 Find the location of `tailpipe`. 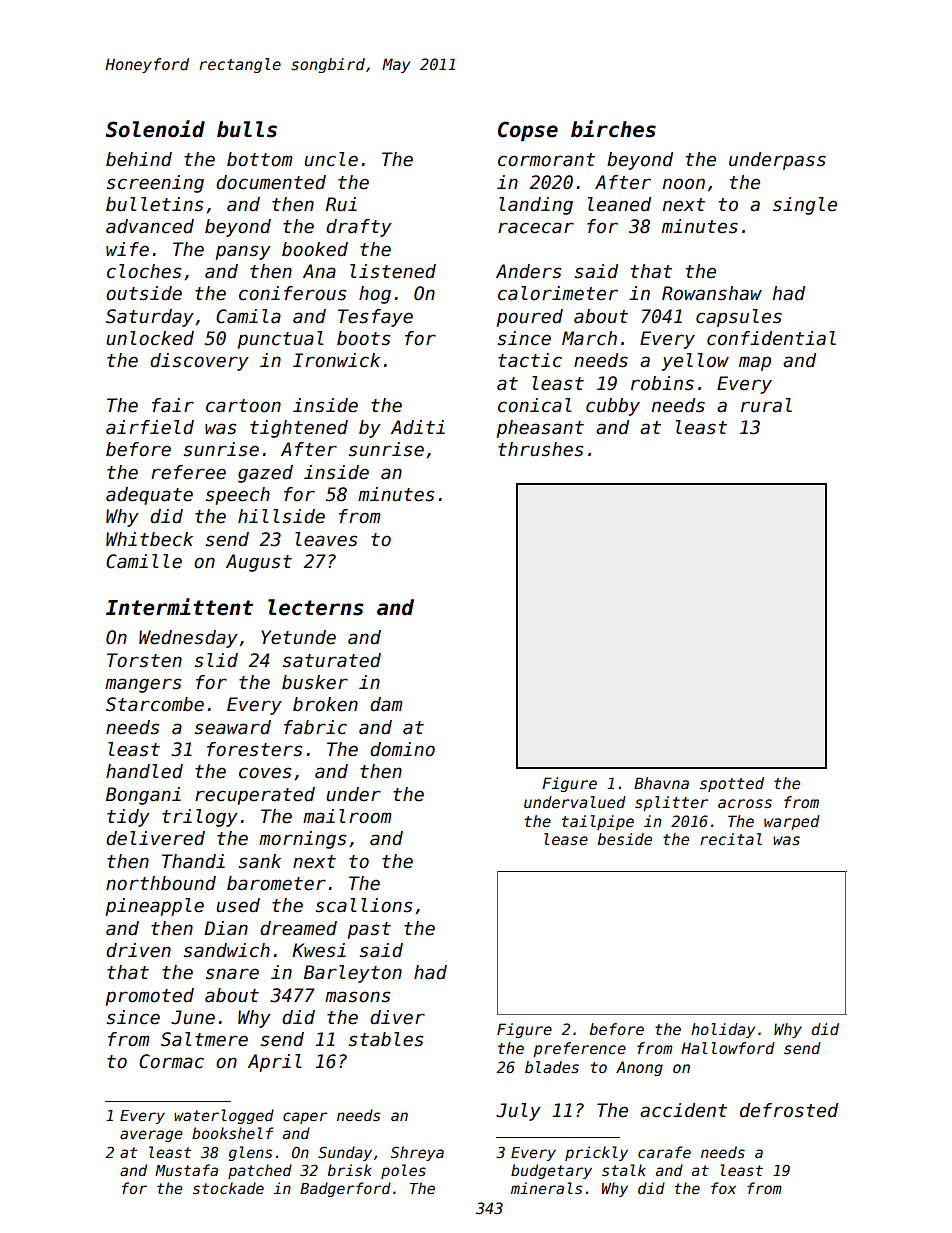

tailpipe is located at coordinates (598, 822).
